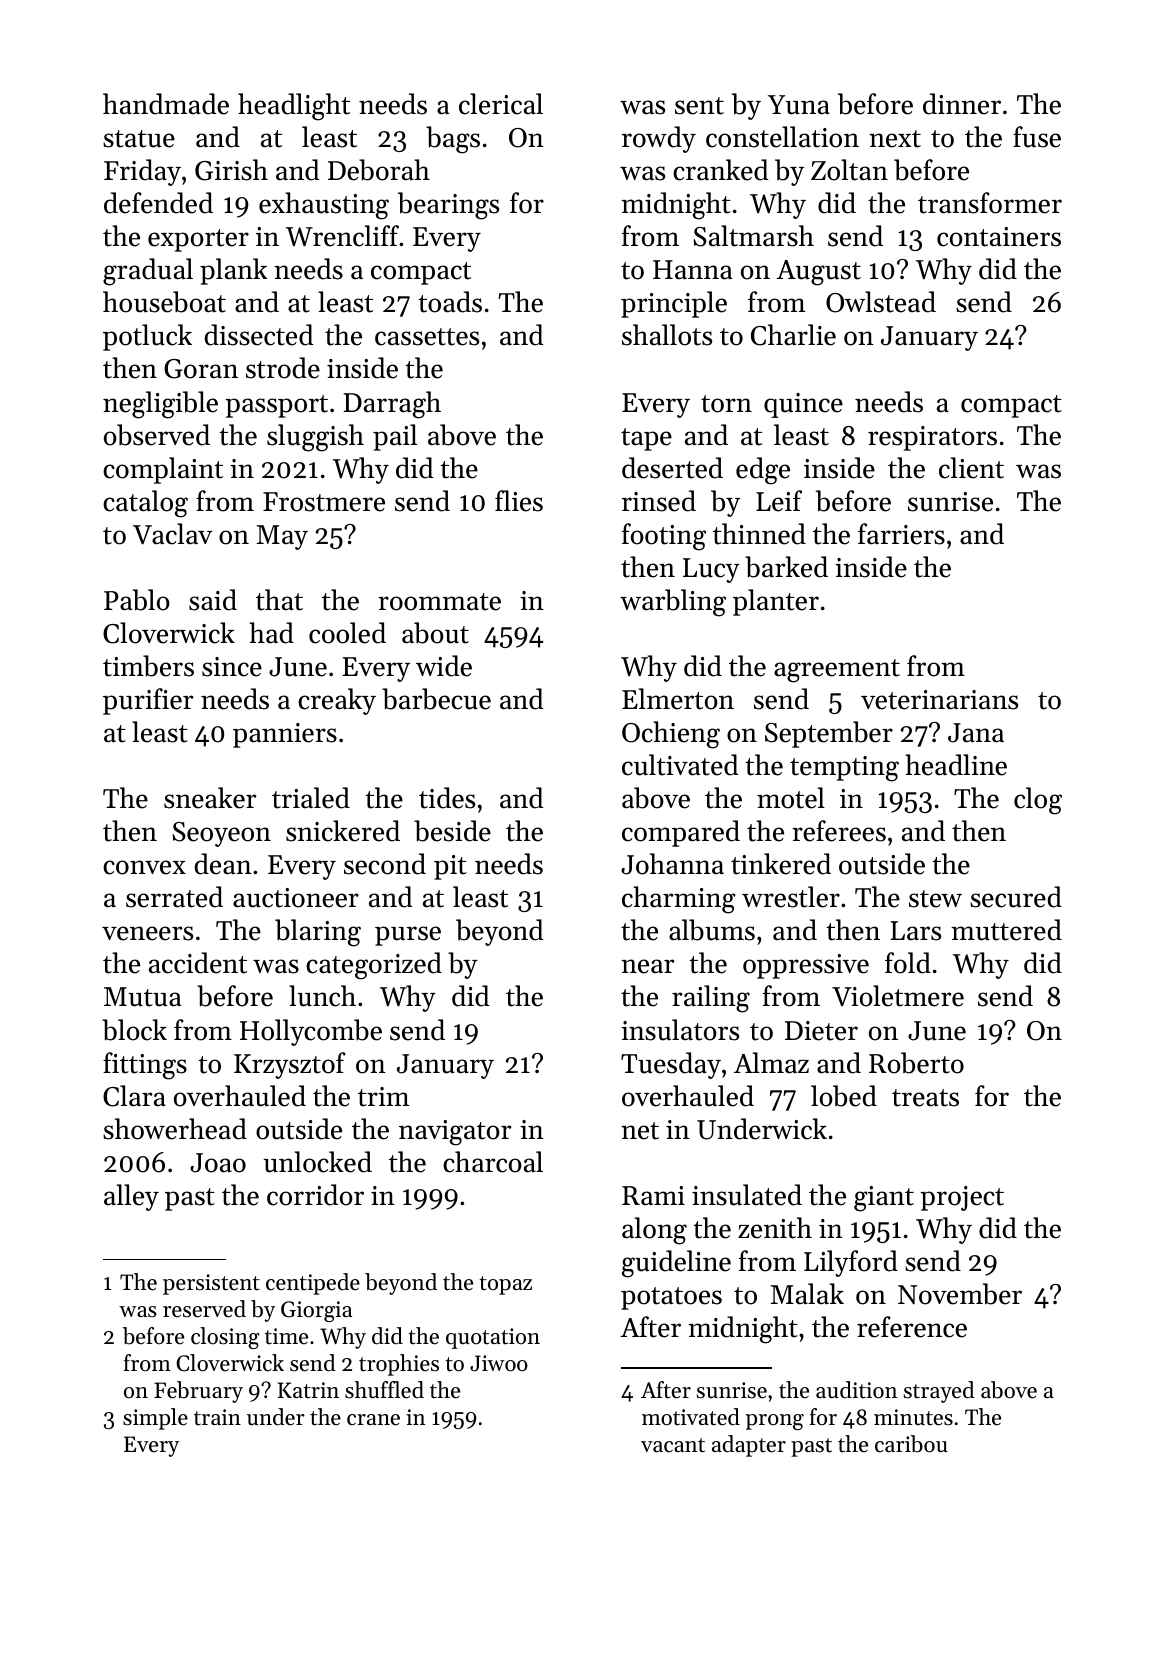 This image has width=1165, height=1654. Describe the element at coordinates (282, 537) in the image. I see `May` at that location.
